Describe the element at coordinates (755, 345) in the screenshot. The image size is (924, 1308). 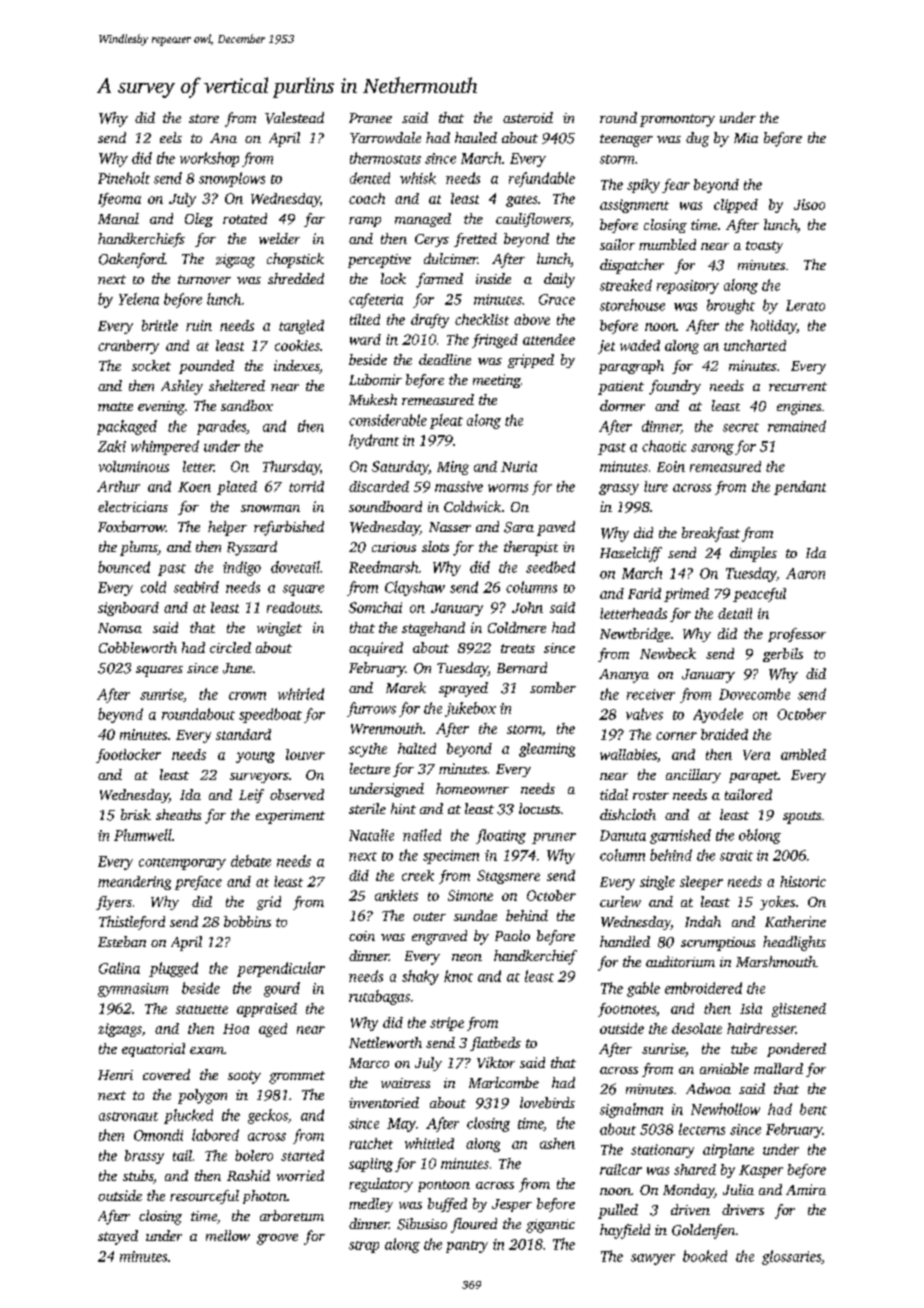
I see `uncharted` at that location.
